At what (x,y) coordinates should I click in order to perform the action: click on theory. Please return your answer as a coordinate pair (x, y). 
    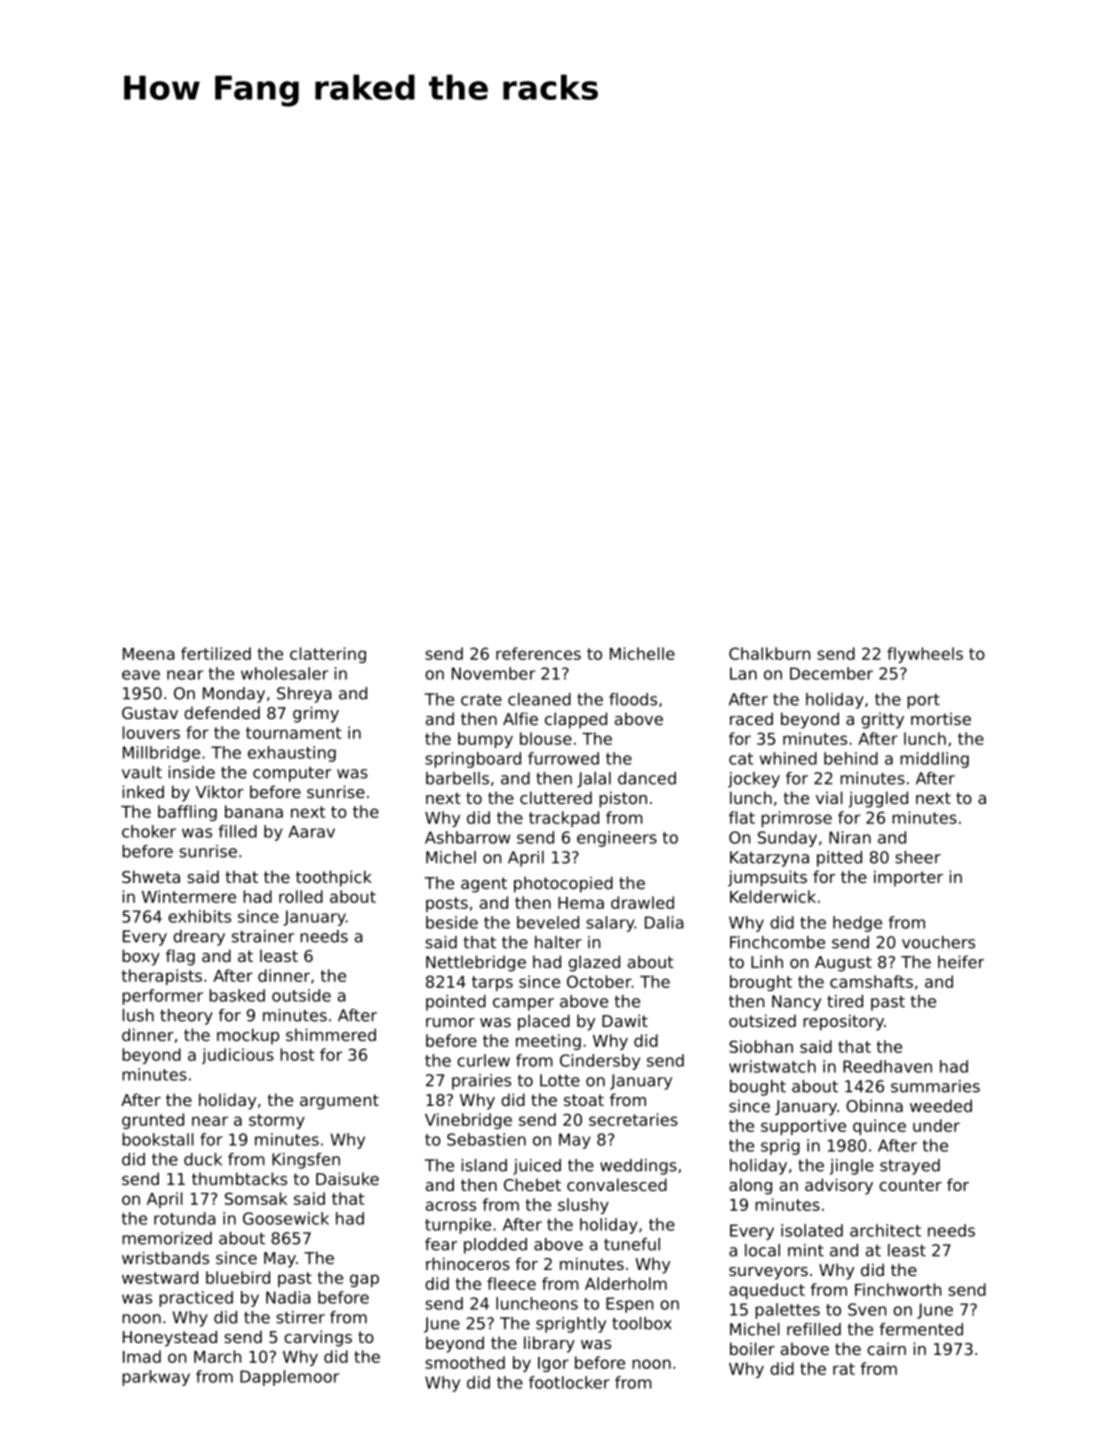
    Looking at the image, I should click on (186, 1017).
